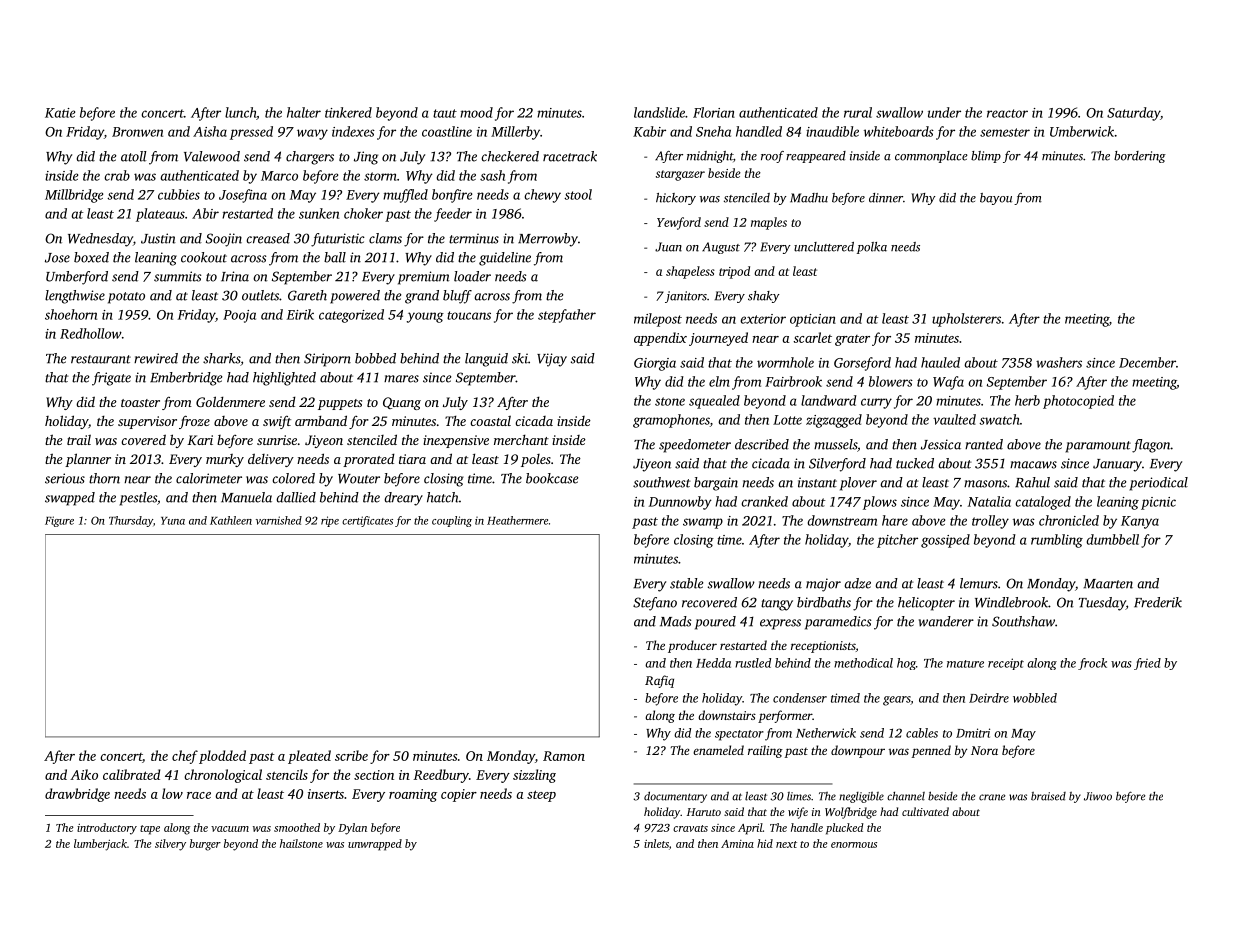 The image size is (1233, 952). What do you see at coordinates (692, 646) in the screenshot?
I see `producer` at bounding box center [692, 646].
